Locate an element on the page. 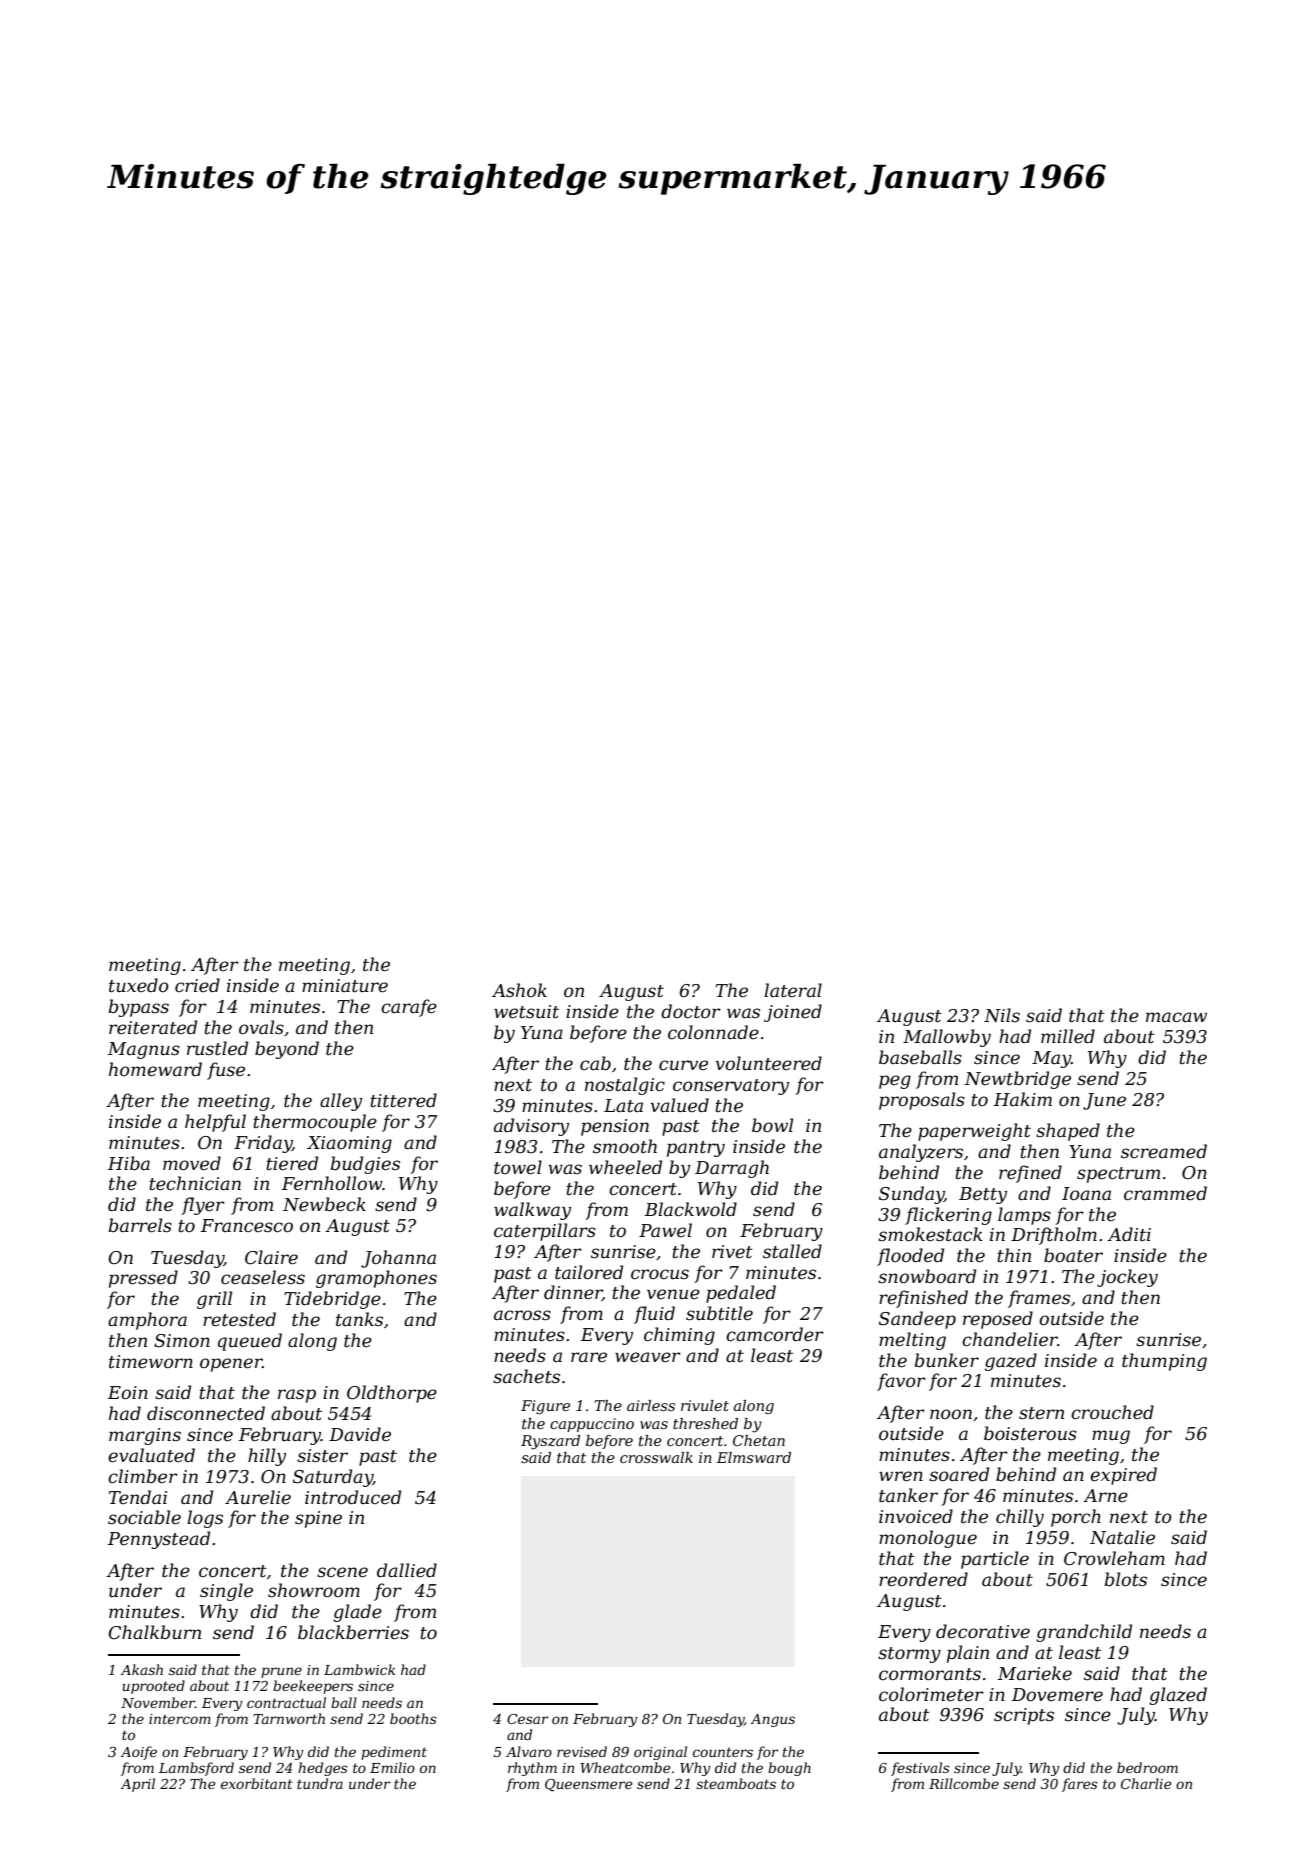 The height and width of the page is (1861, 1316). hedges is located at coordinates (323, 1769).
